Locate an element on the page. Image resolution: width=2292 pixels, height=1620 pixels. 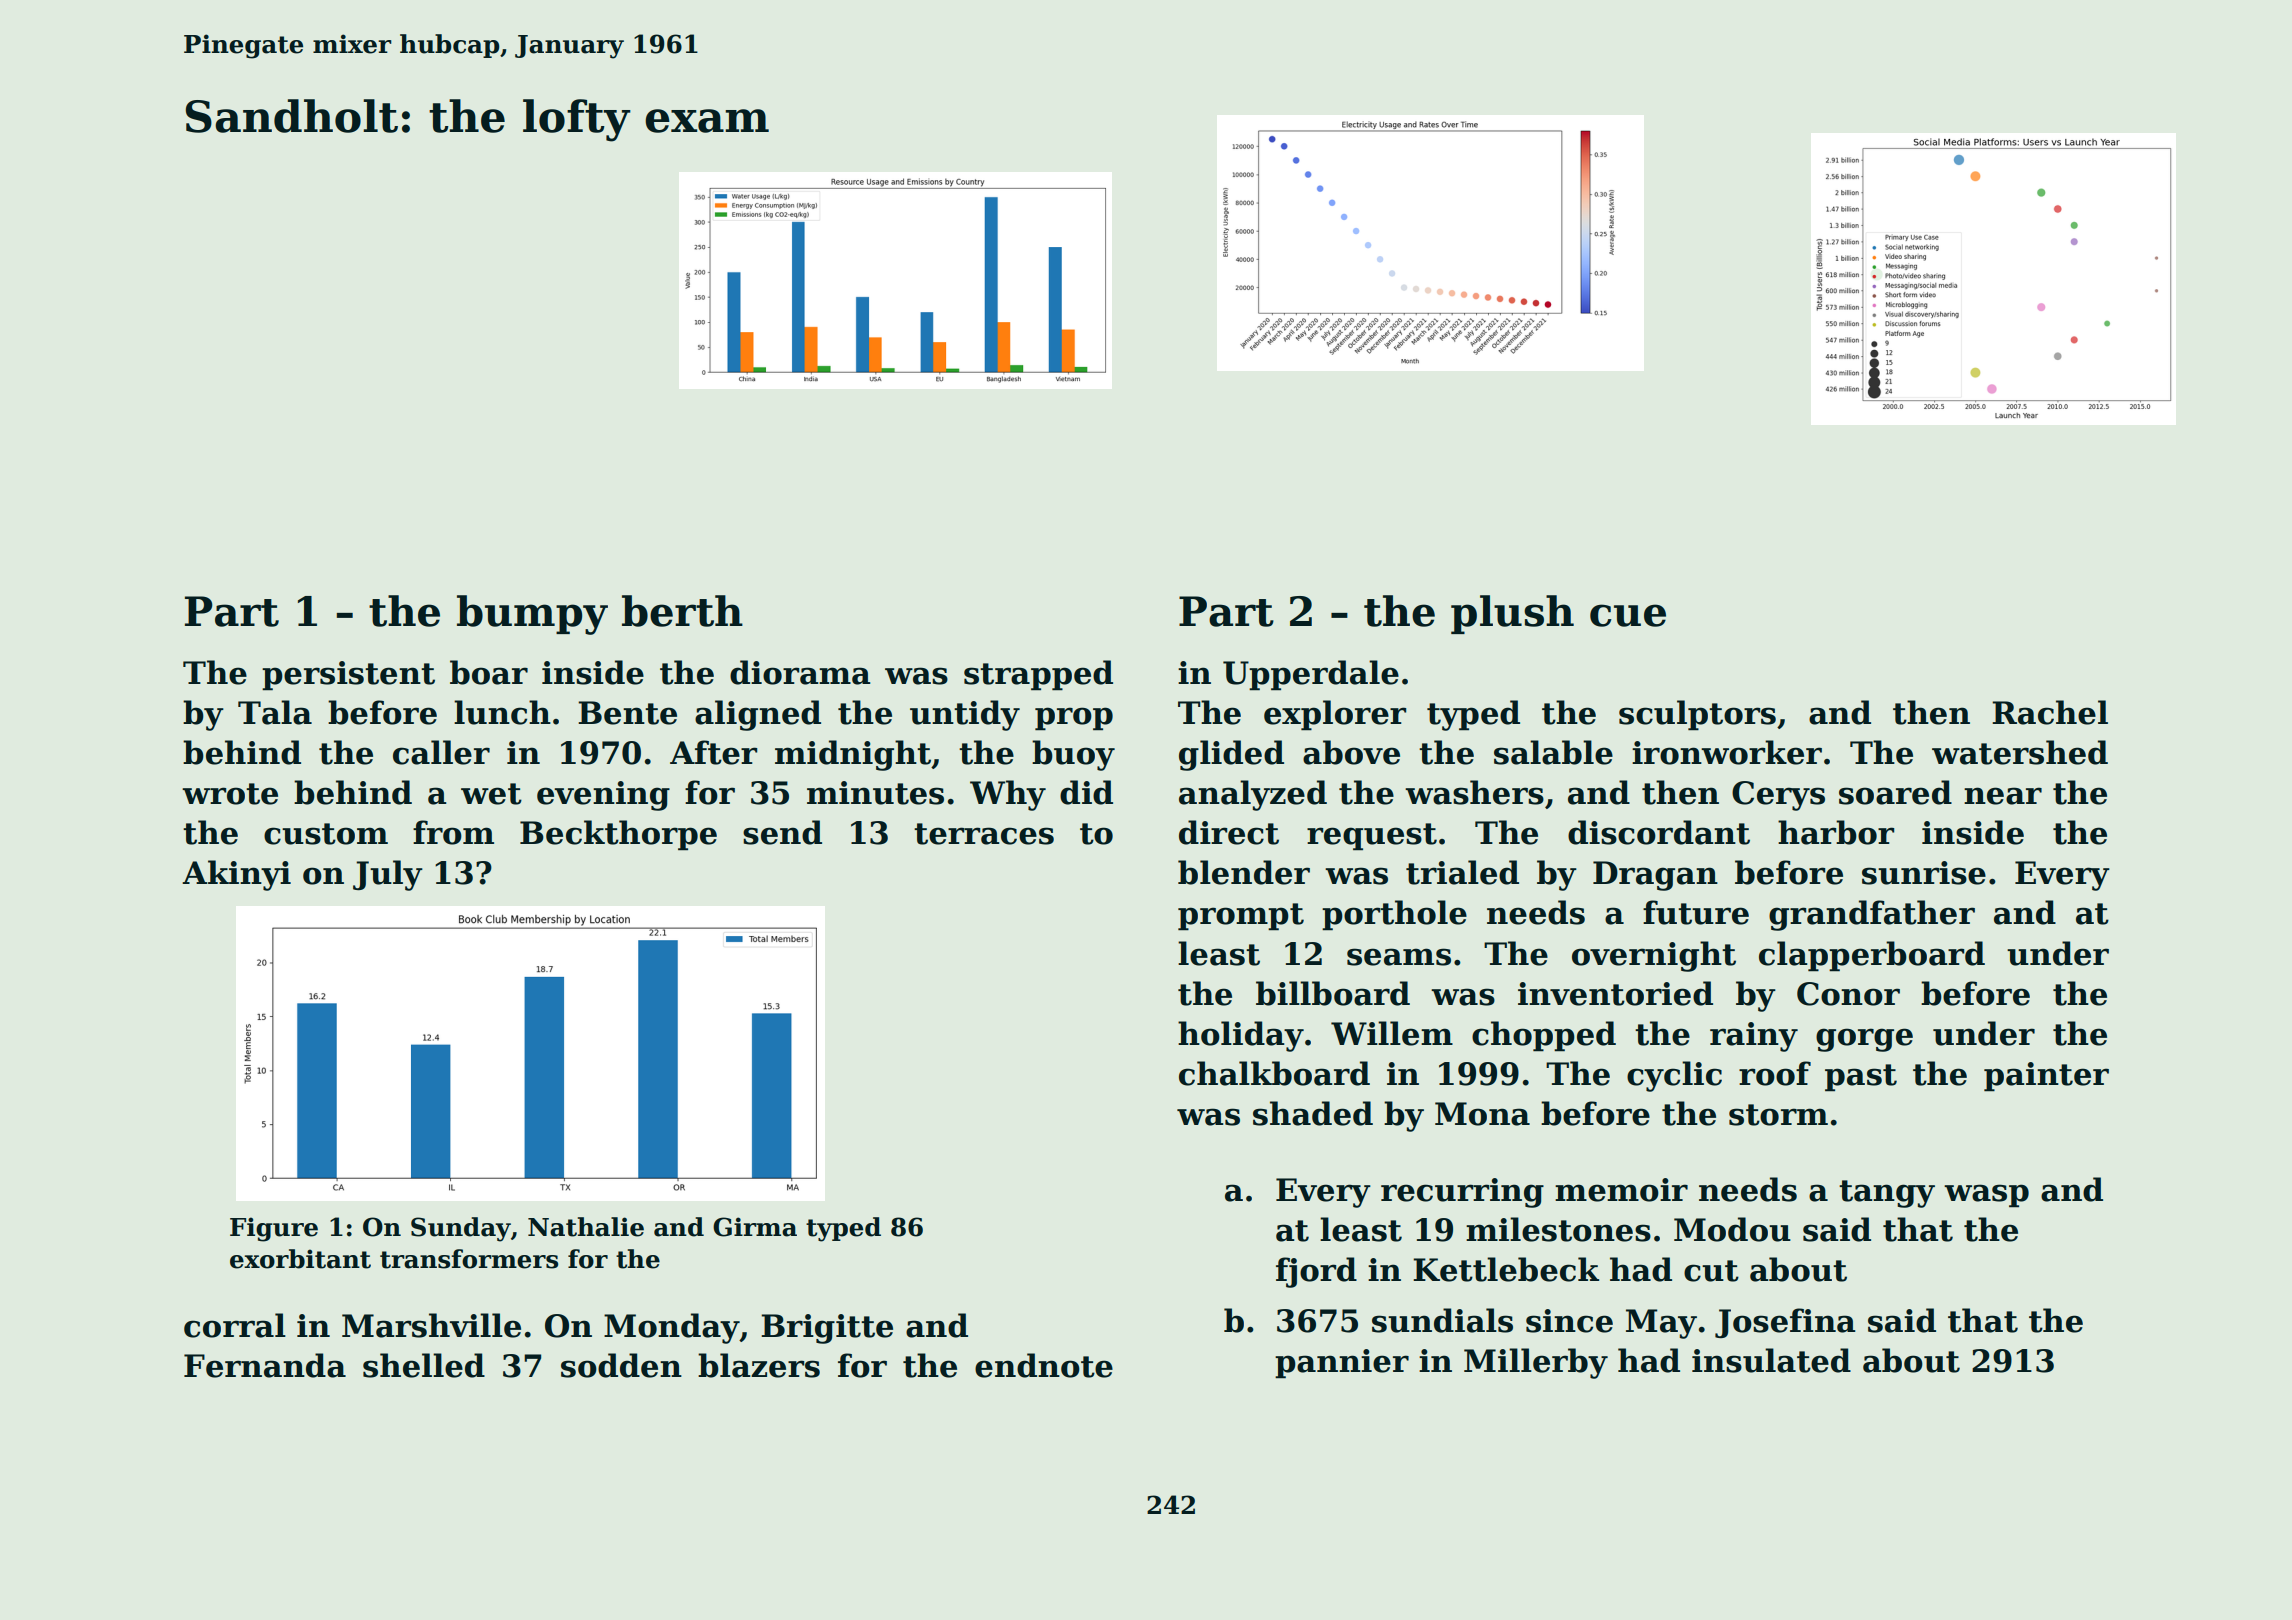
Akinyi is located at coordinates (236, 875).
